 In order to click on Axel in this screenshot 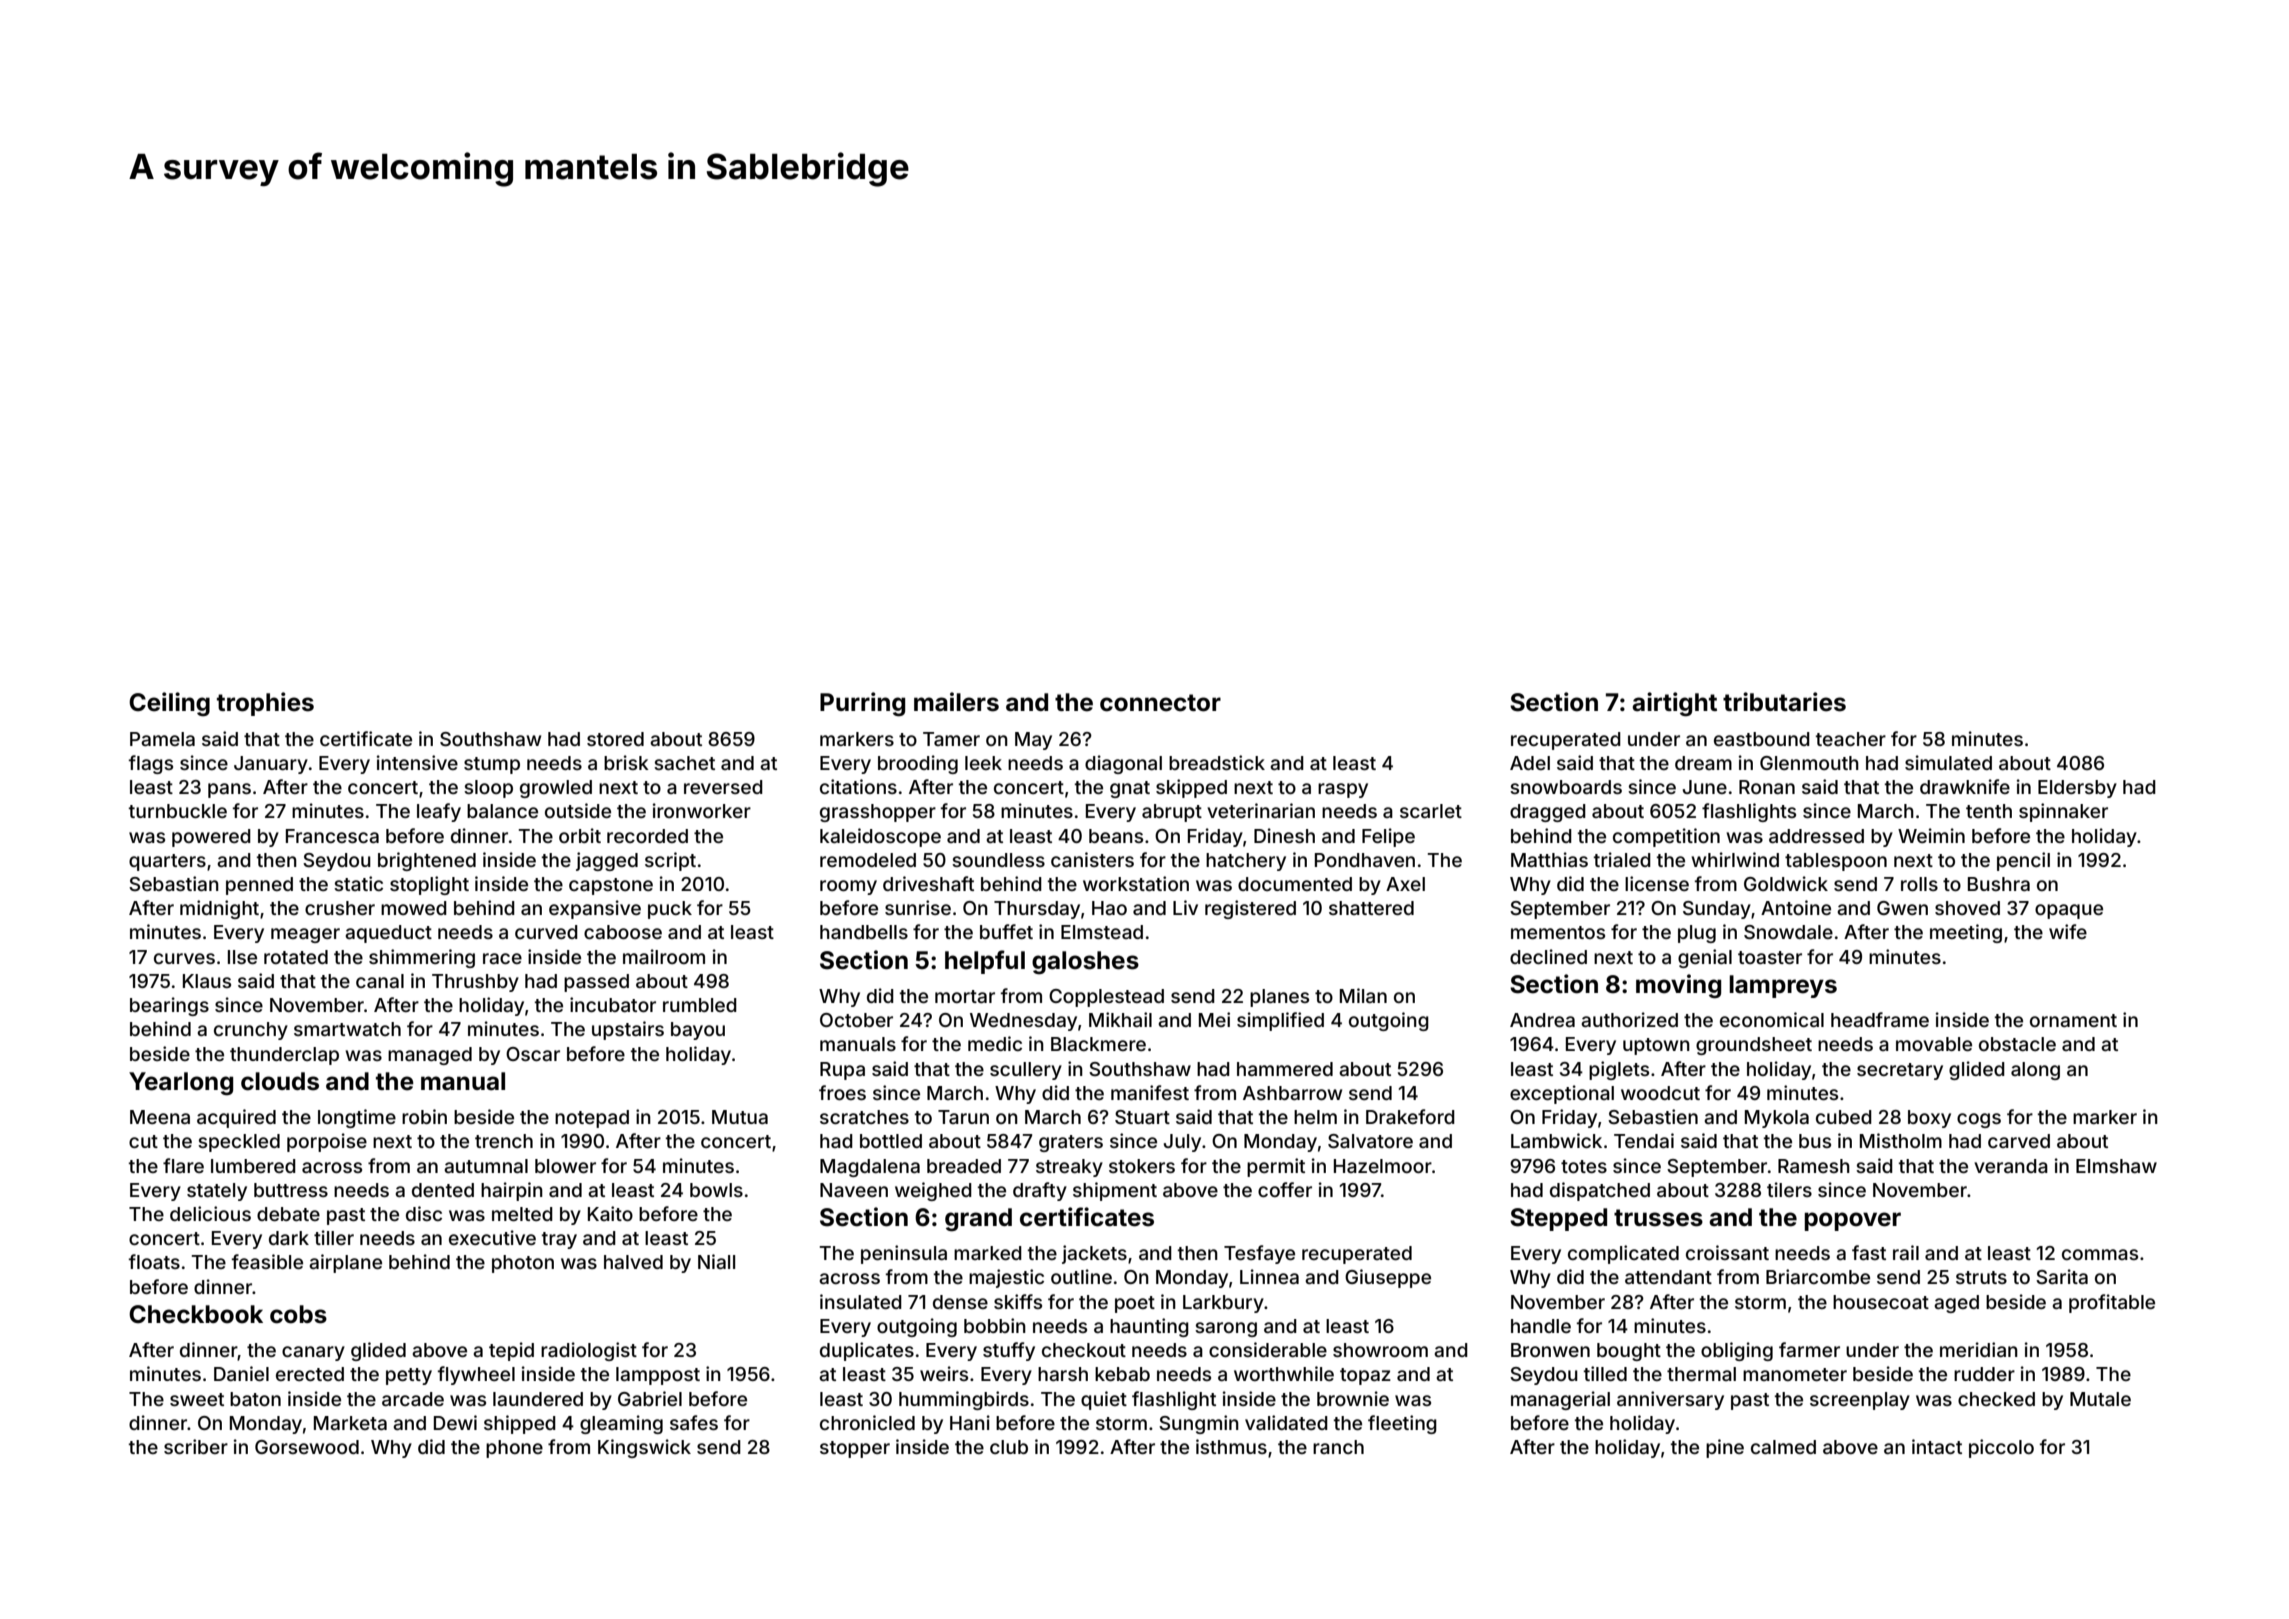, I will do `click(1405, 884)`.
